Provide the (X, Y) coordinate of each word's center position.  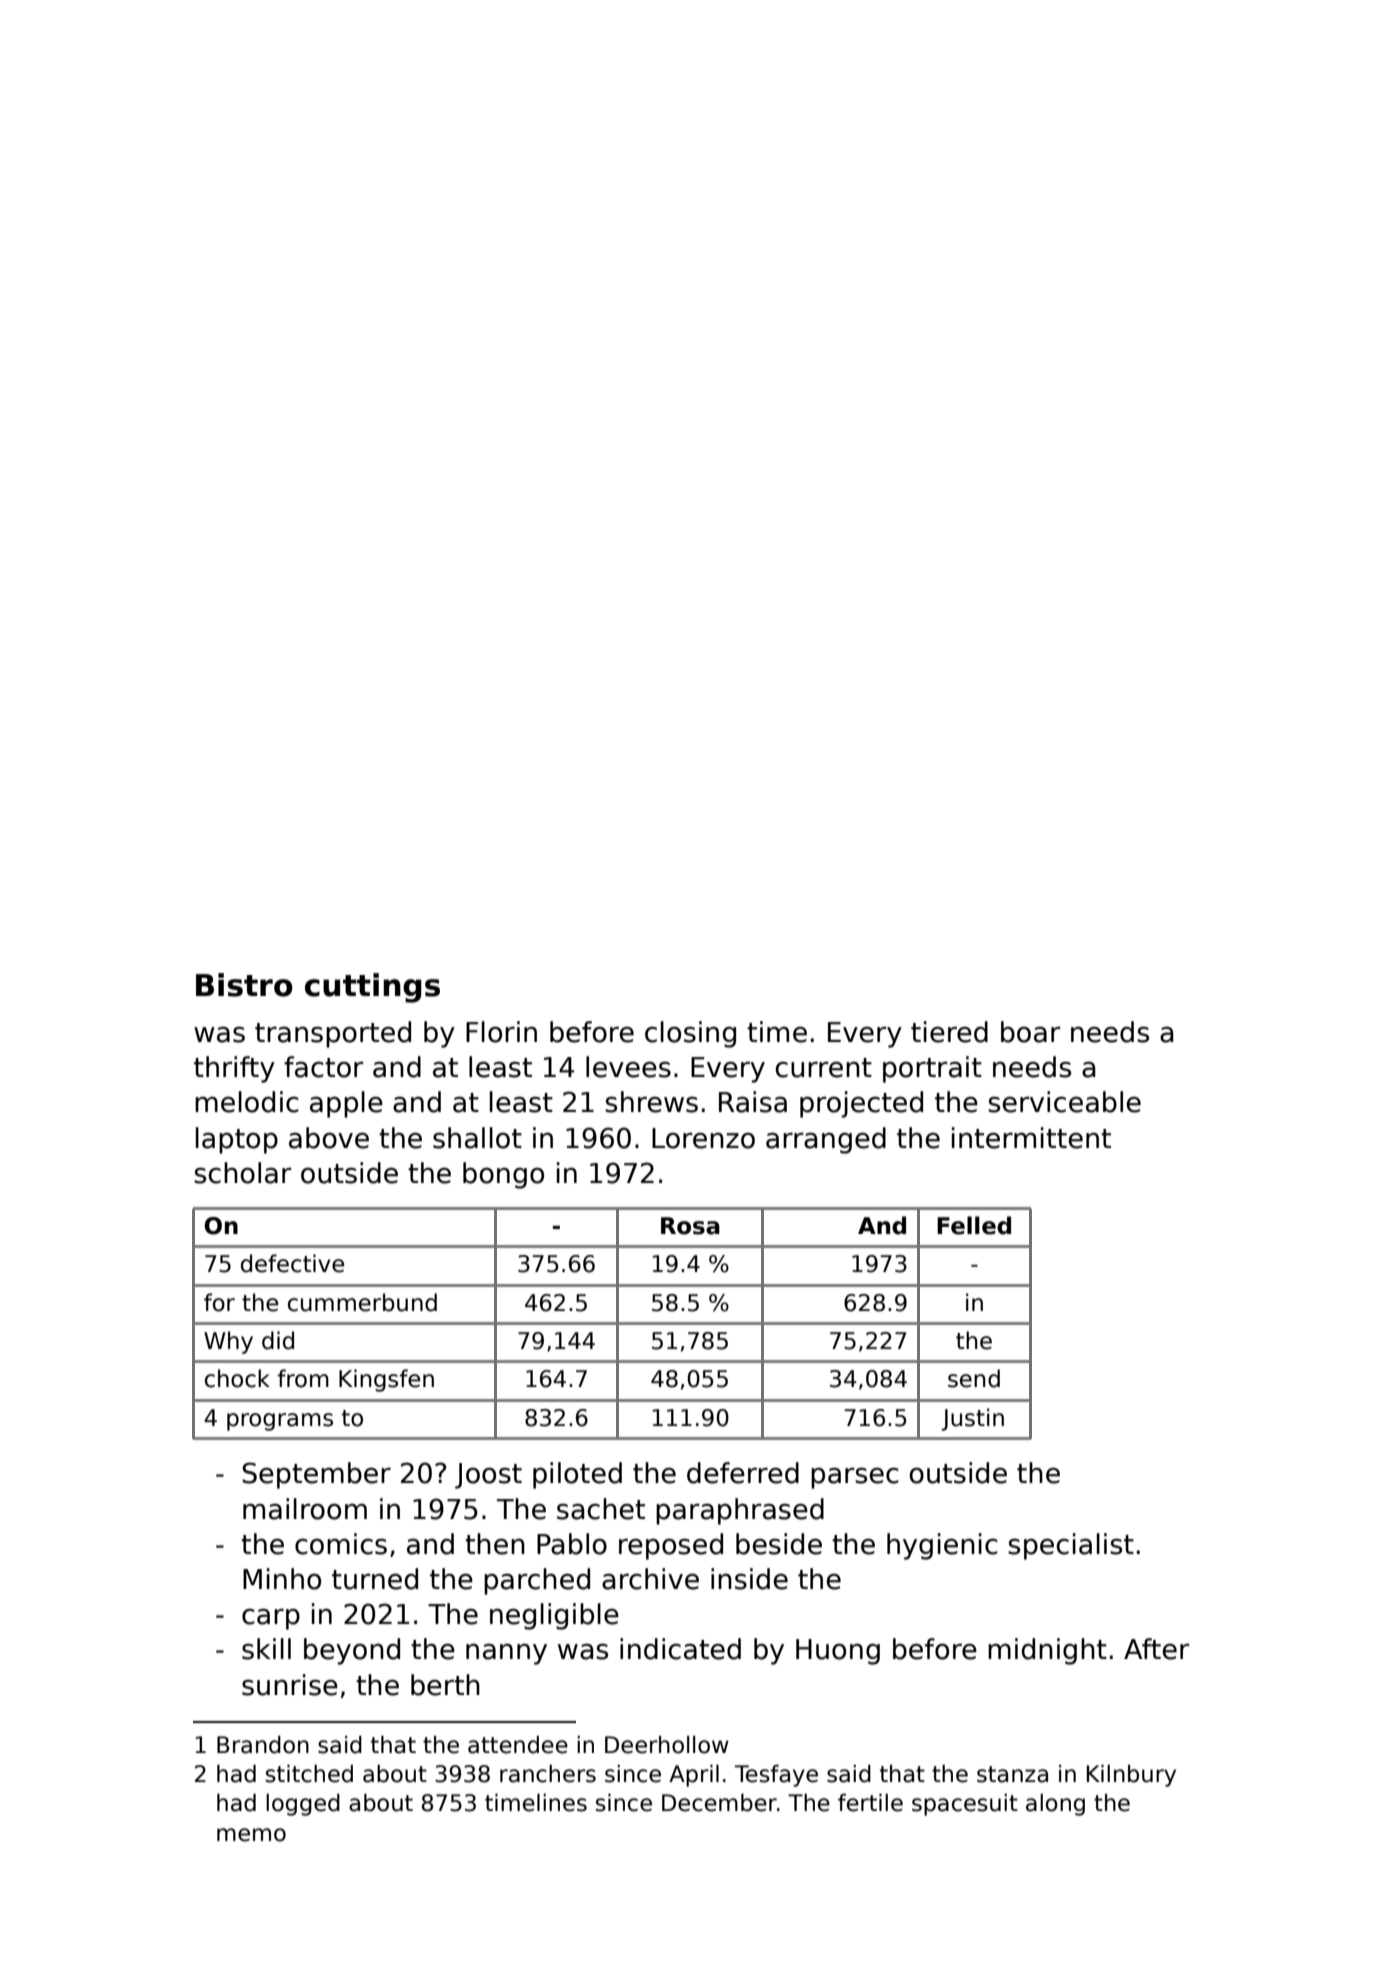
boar (1030, 1032)
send (974, 1378)
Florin (501, 1032)
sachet (601, 1509)
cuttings (372, 988)
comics (341, 1544)
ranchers (548, 1774)
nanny (506, 1654)
